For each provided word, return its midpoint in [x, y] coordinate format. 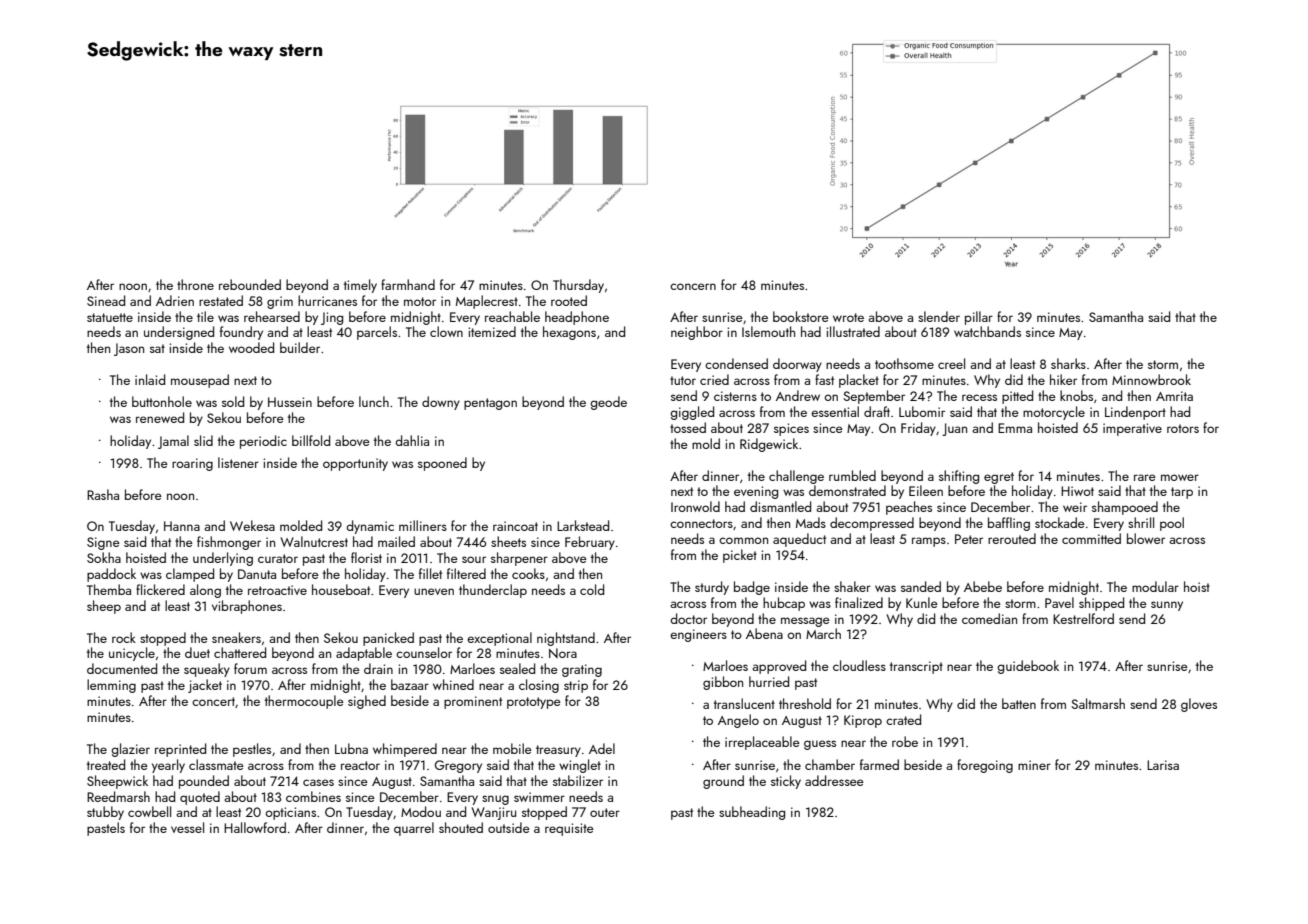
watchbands [987, 331]
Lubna [351, 748]
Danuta [257, 574]
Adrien [175, 300]
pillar [979, 318]
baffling [1009, 524]
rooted [569, 300]
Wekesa [252, 525]
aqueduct [799, 540]
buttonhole [162, 401]
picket [740, 556]
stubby [105, 813]
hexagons [569, 333]
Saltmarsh [1098, 703]
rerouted [1012, 538]
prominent [473, 702]
